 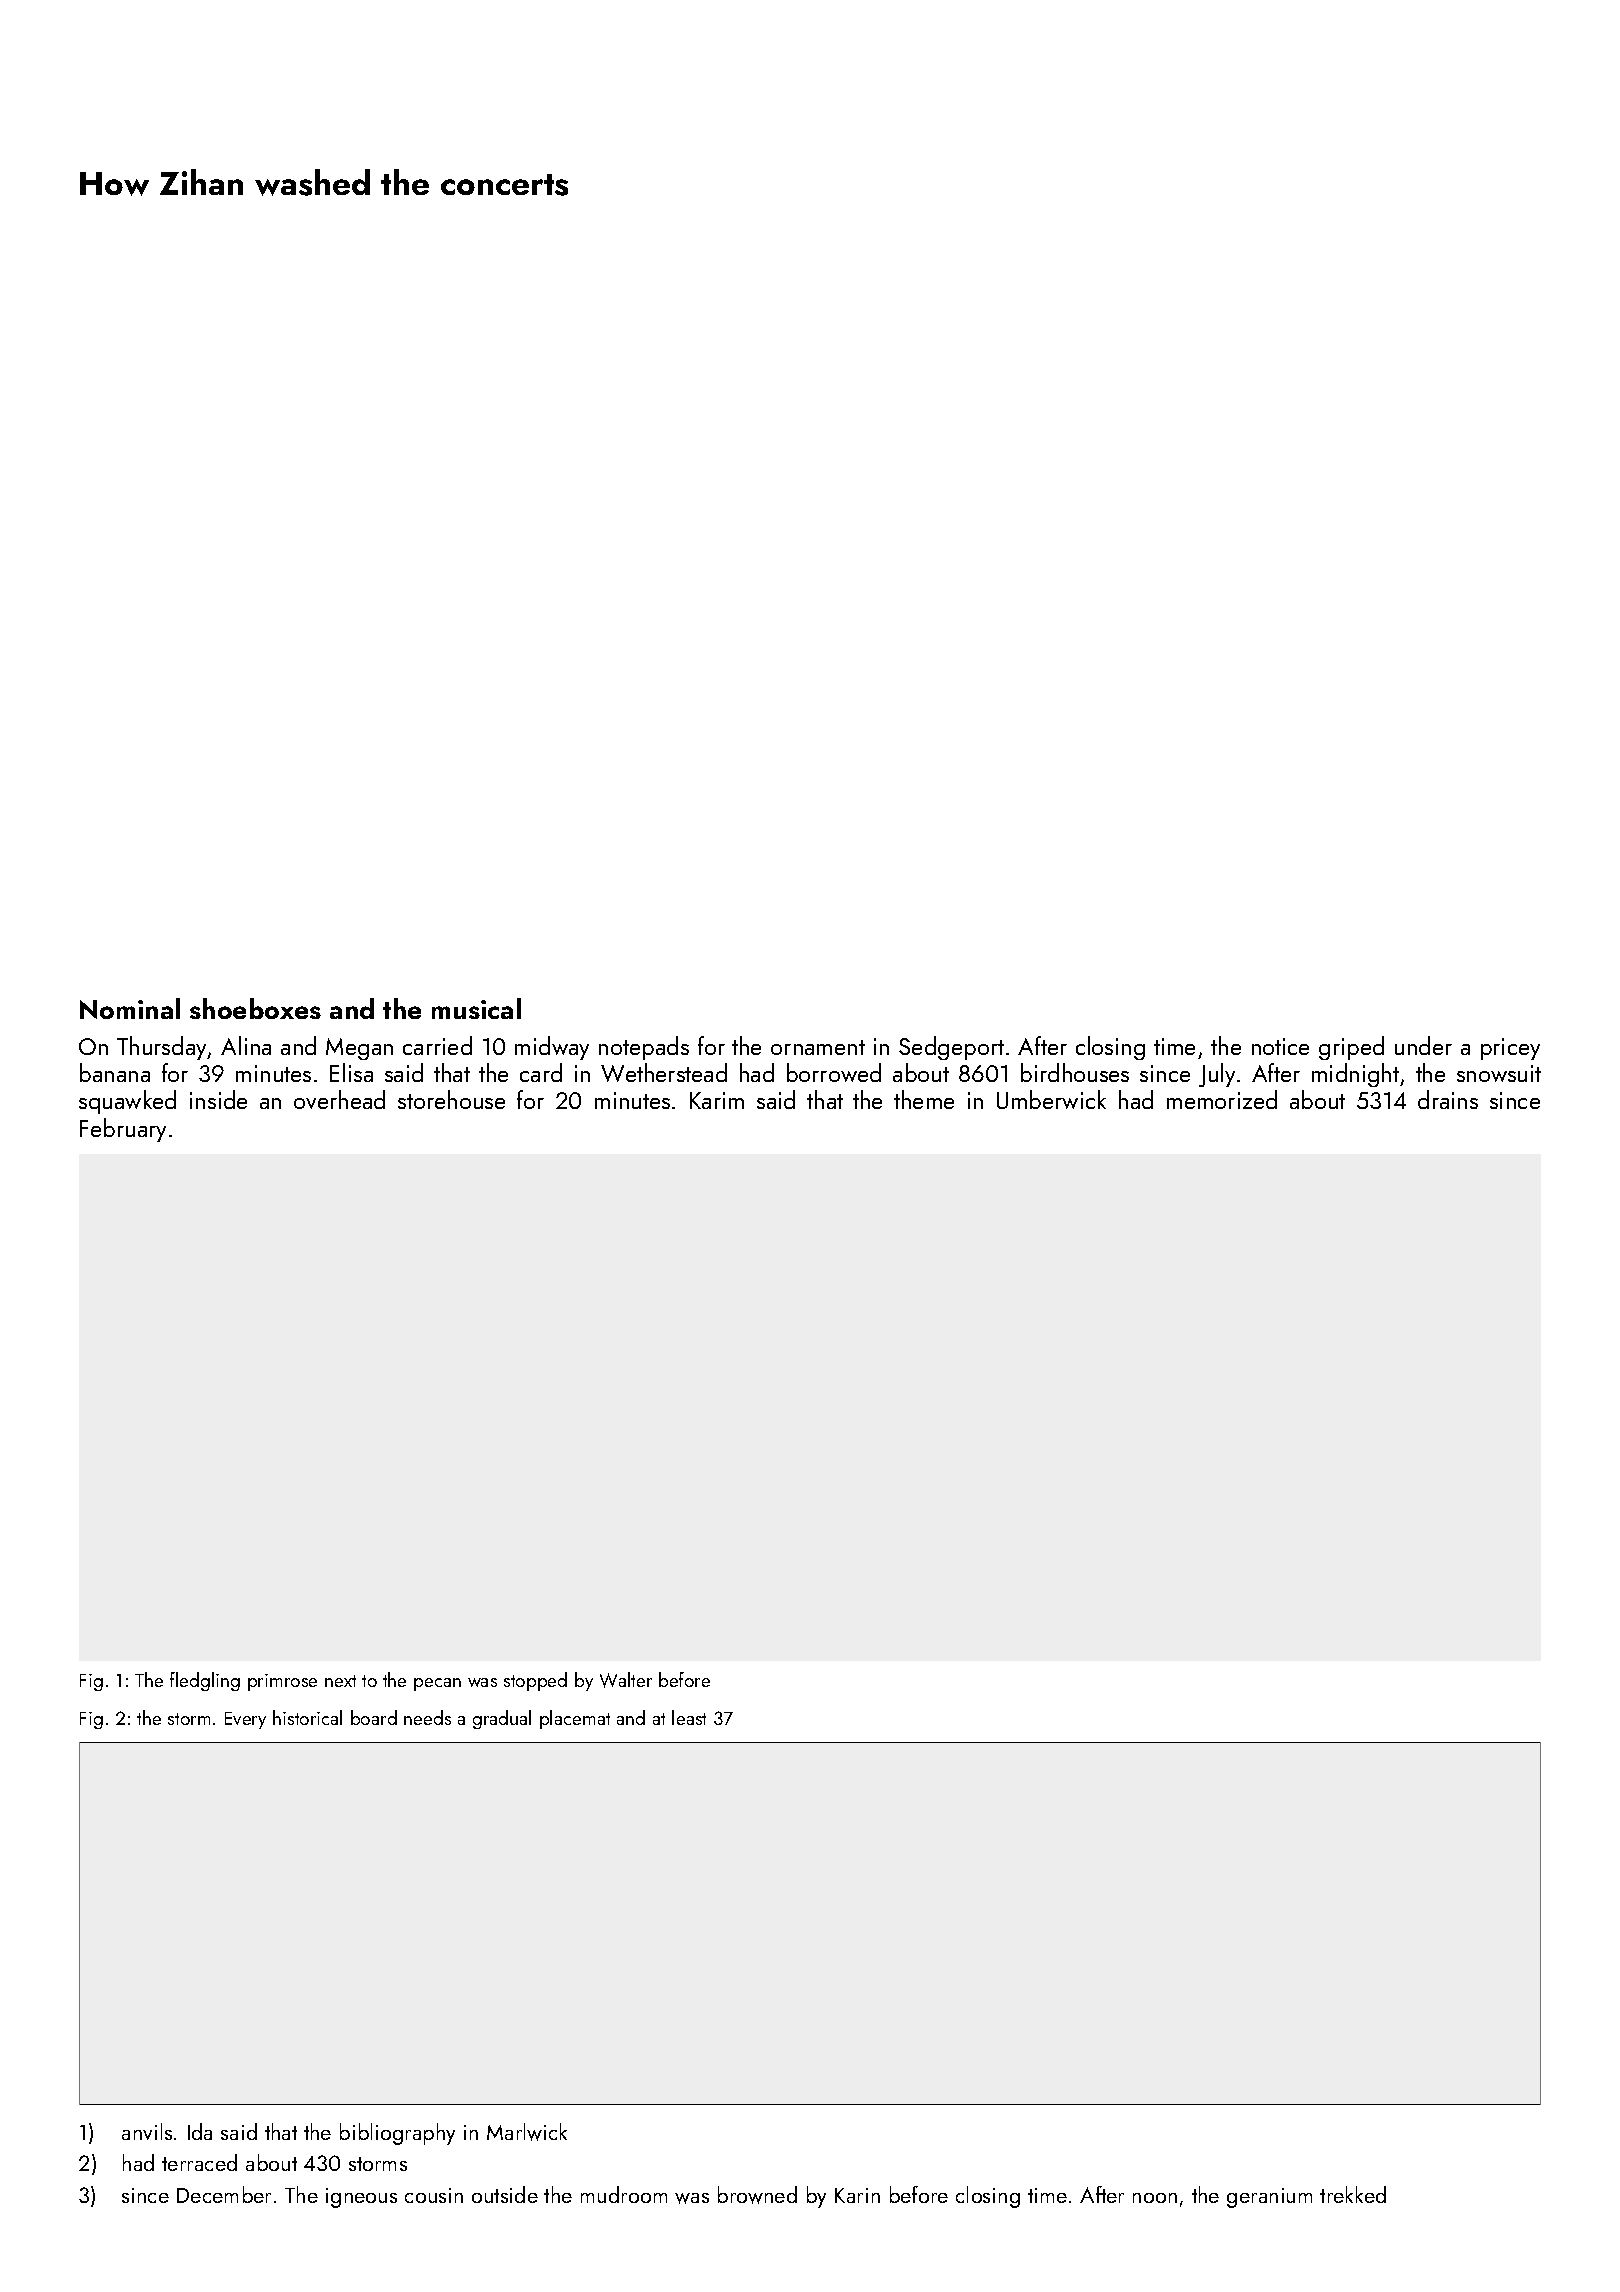 I want to click on geranium, so click(x=1269, y=2198).
